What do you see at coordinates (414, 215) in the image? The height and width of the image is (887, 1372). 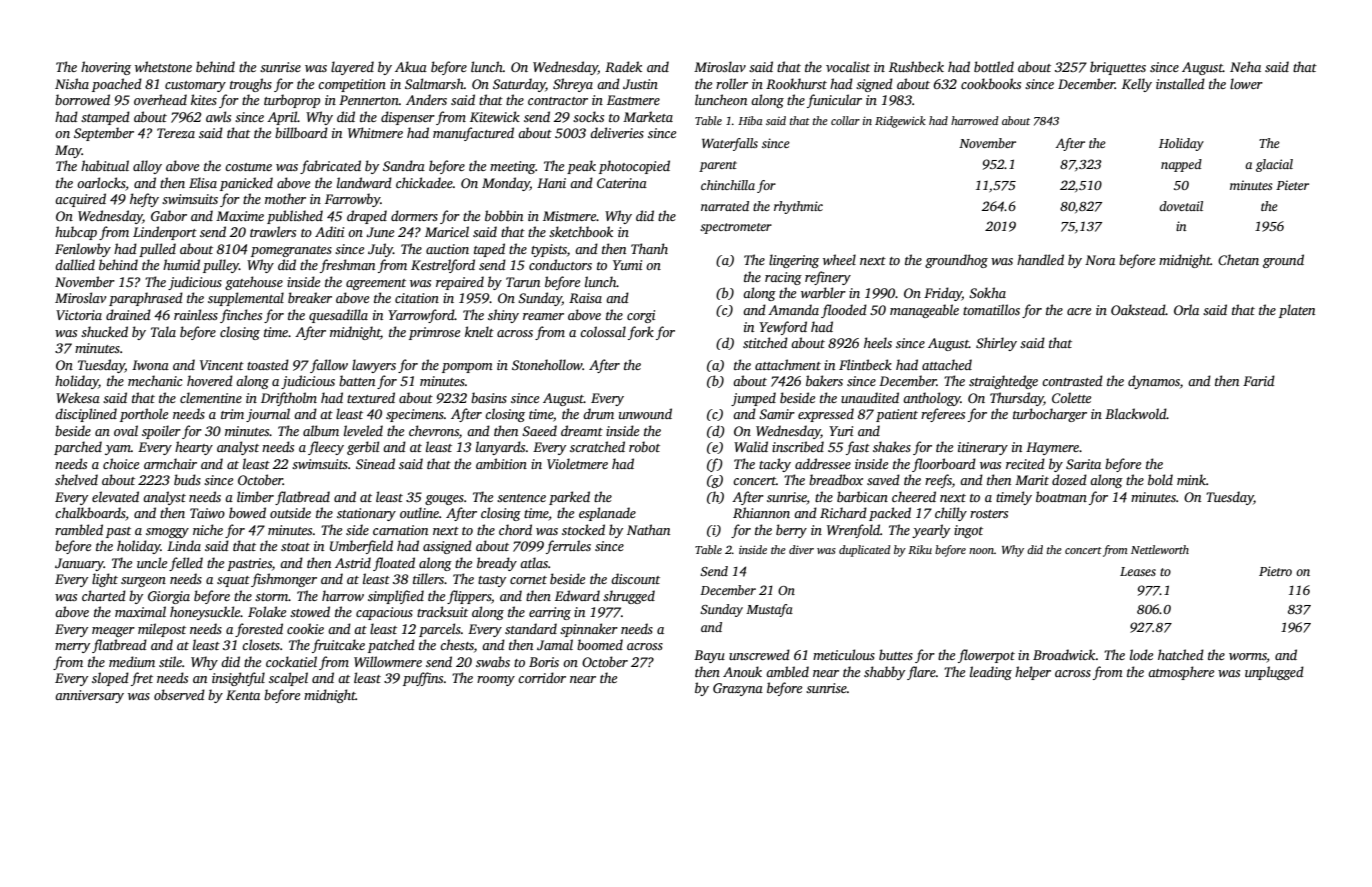 I see `dormers` at bounding box center [414, 215].
